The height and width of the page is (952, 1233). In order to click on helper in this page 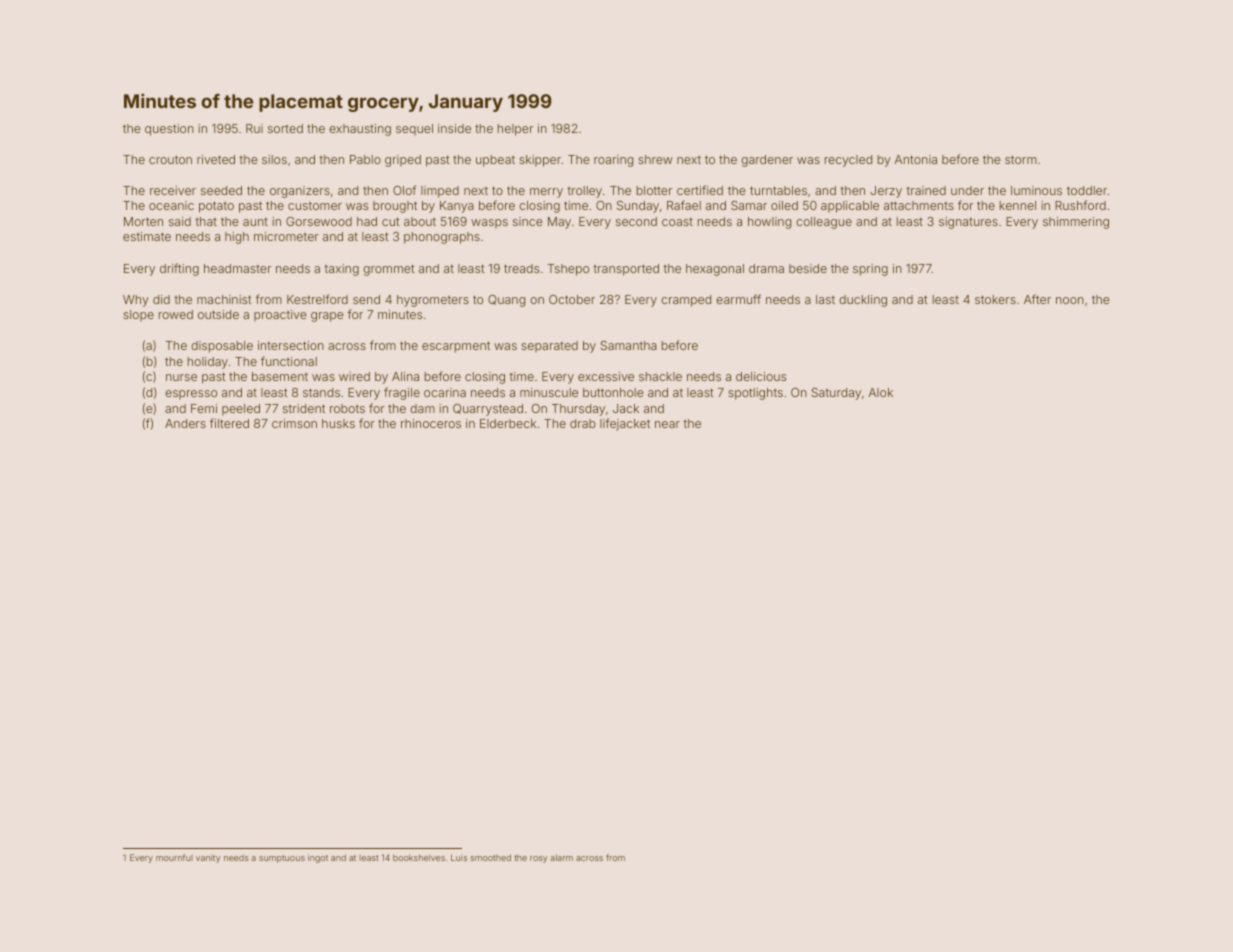, I will do `click(515, 130)`.
